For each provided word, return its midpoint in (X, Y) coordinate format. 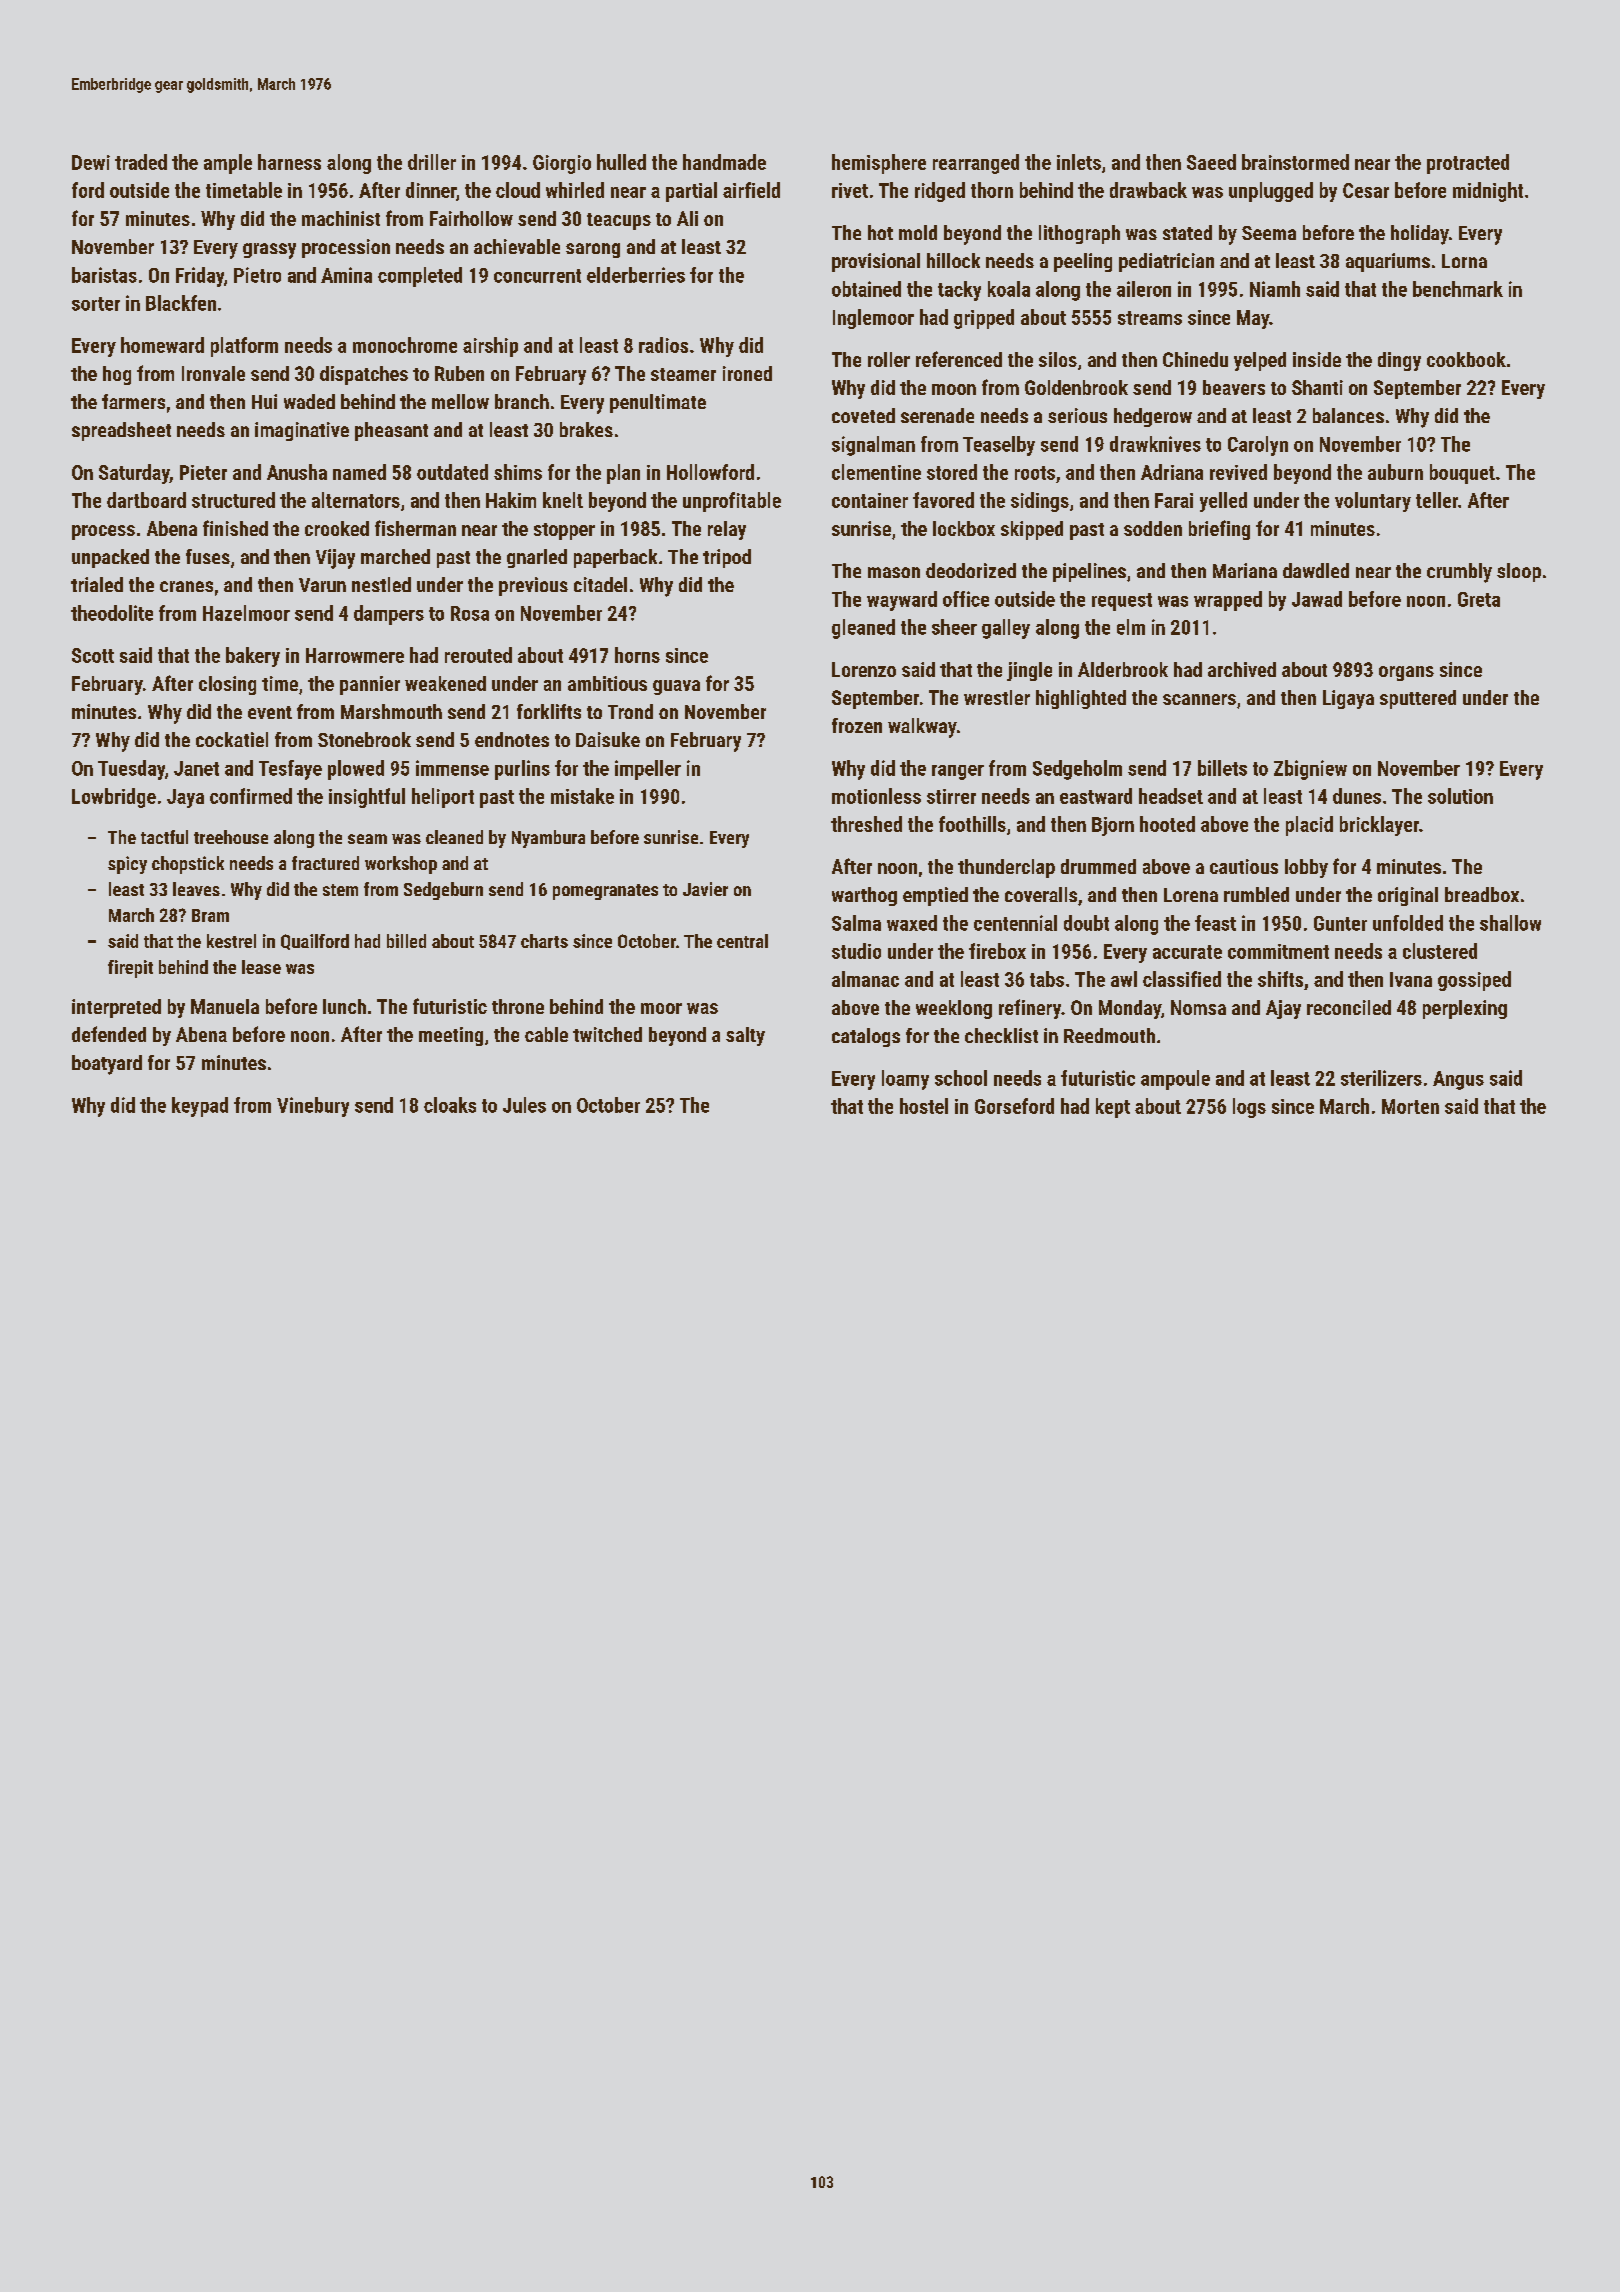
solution (1460, 796)
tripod (727, 558)
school (961, 1078)
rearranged (976, 164)
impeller (648, 770)
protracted (1468, 164)
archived (1242, 669)
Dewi (91, 162)
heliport (443, 798)
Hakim (511, 500)
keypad (200, 1107)
